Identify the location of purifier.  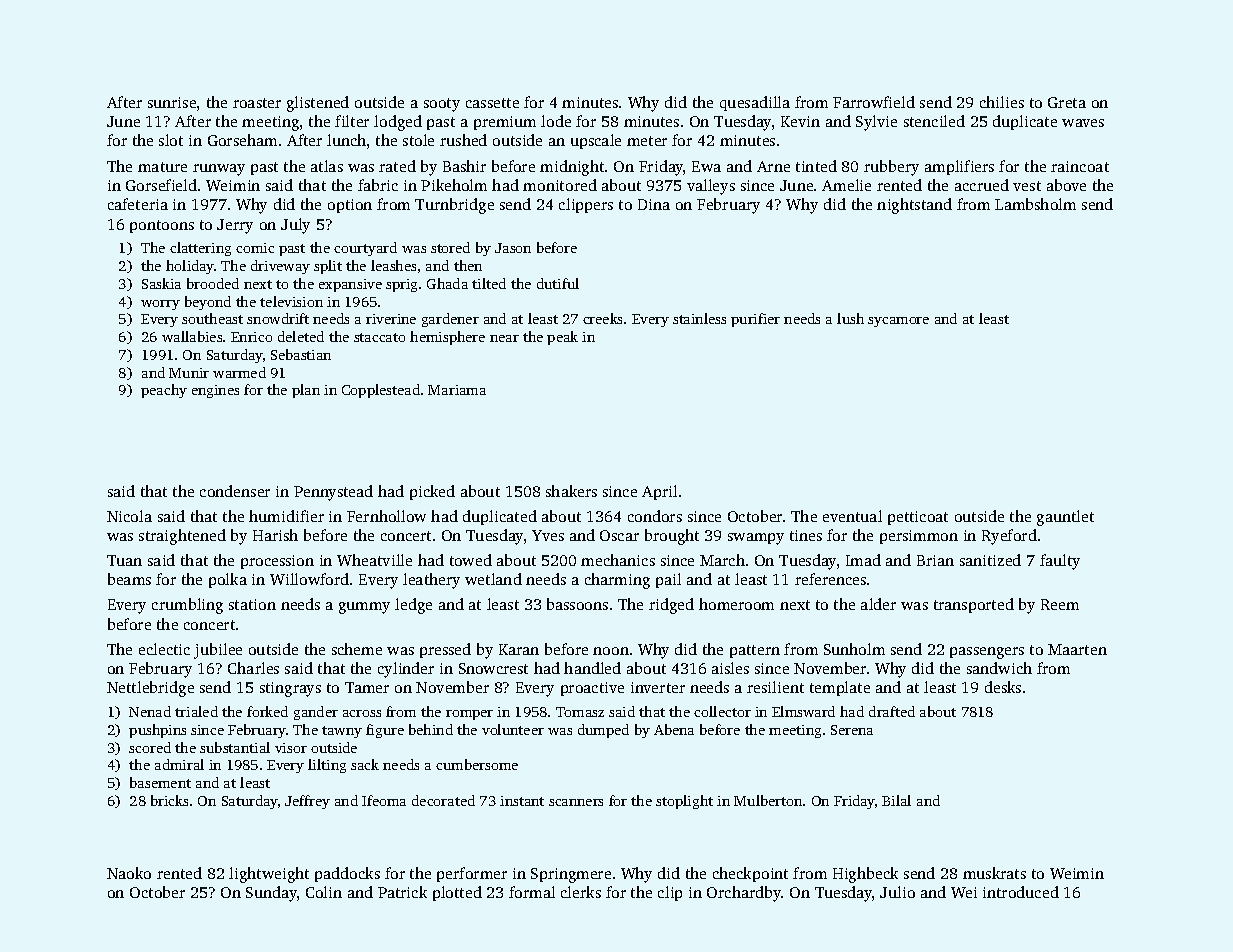
(755, 320).
